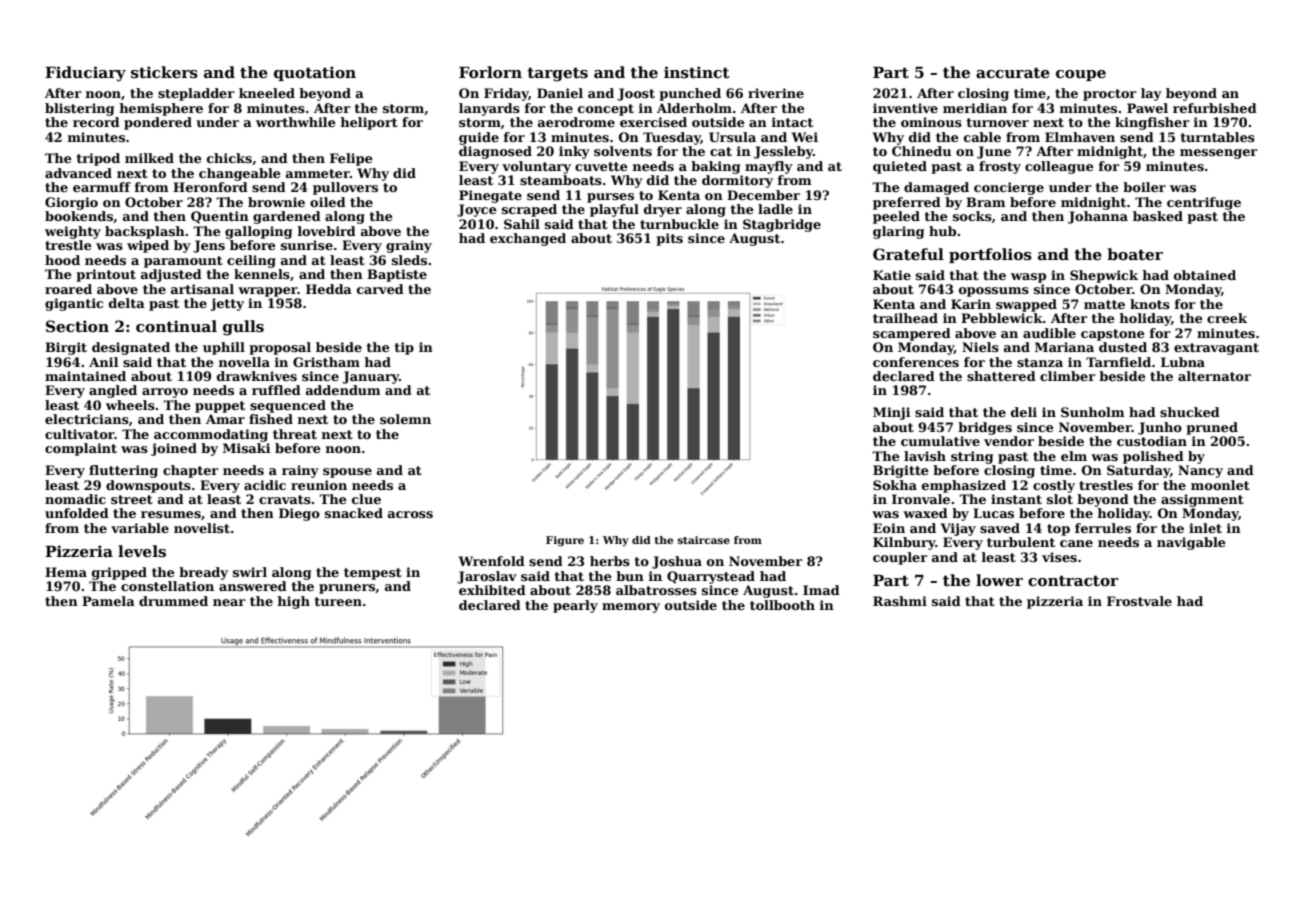  Describe the element at coordinates (1059, 167) in the screenshot. I see `colleague` at that location.
